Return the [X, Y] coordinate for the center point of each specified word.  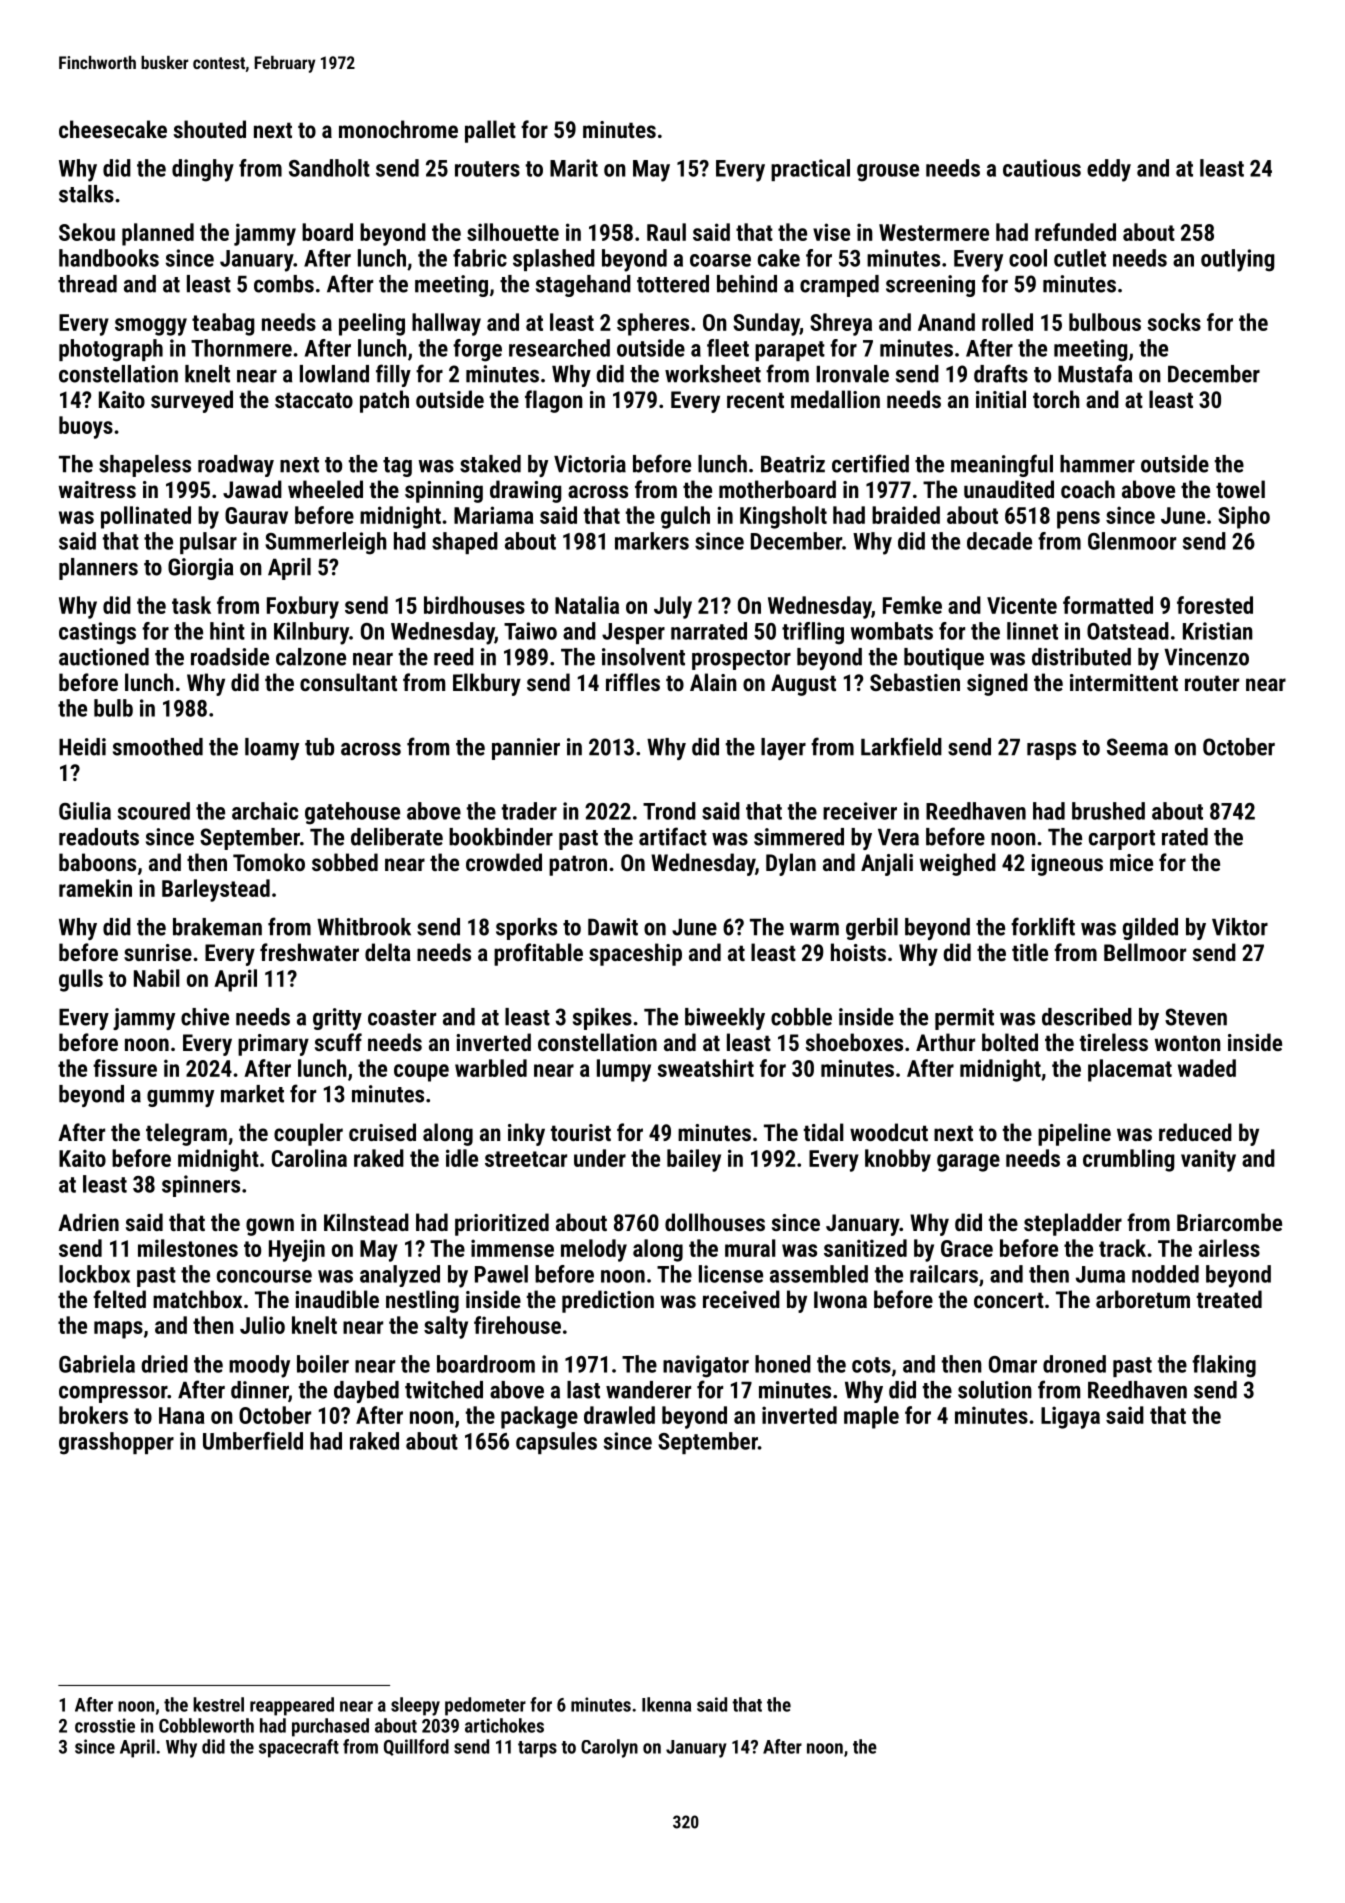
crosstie [105, 1725]
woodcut [889, 1132]
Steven [1196, 1017]
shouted [210, 129]
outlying [1237, 260]
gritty [337, 1019]
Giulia [85, 811]
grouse [888, 173]
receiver [860, 811]
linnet [1032, 631]
